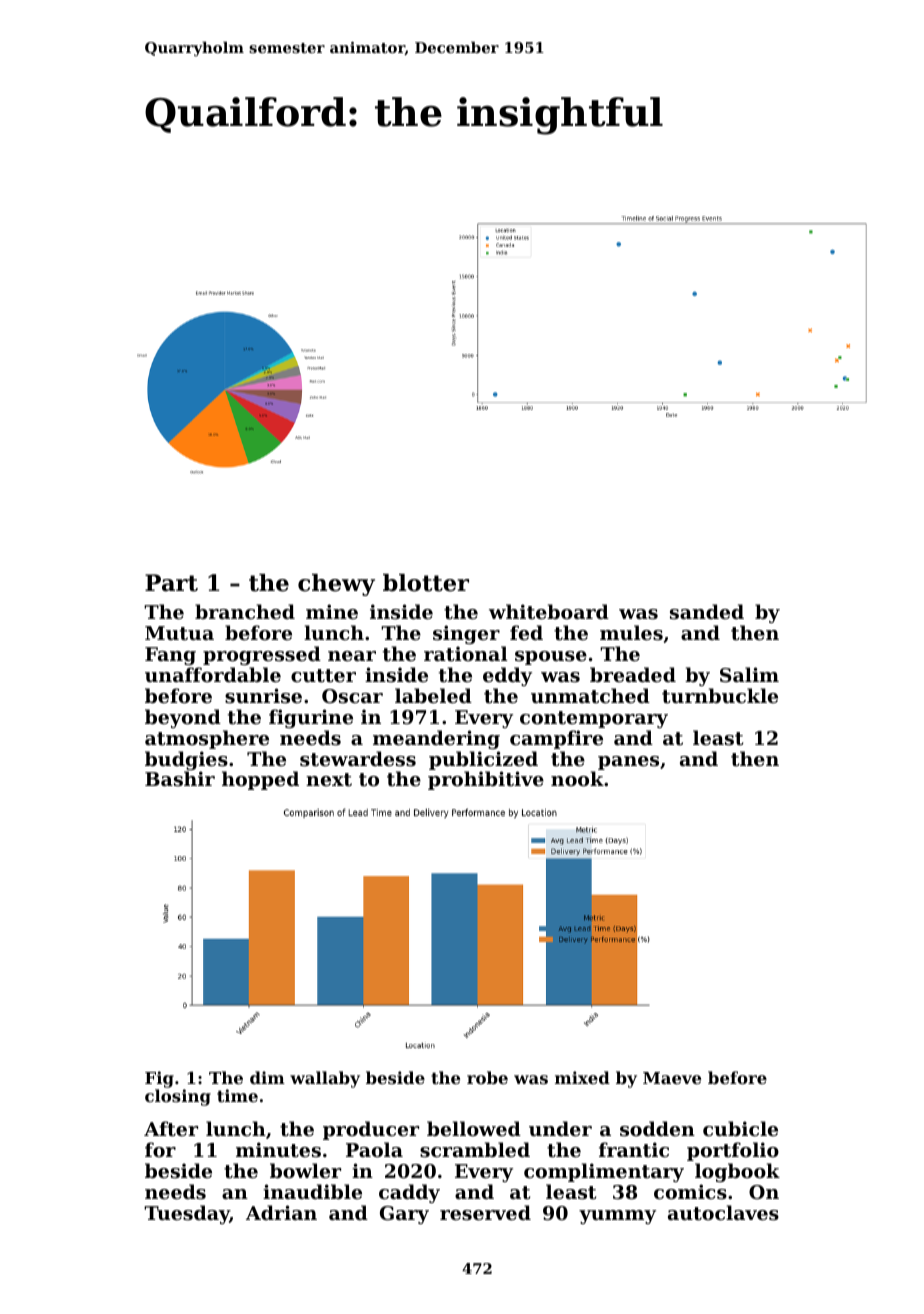  I want to click on yummy, so click(617, 1217).
